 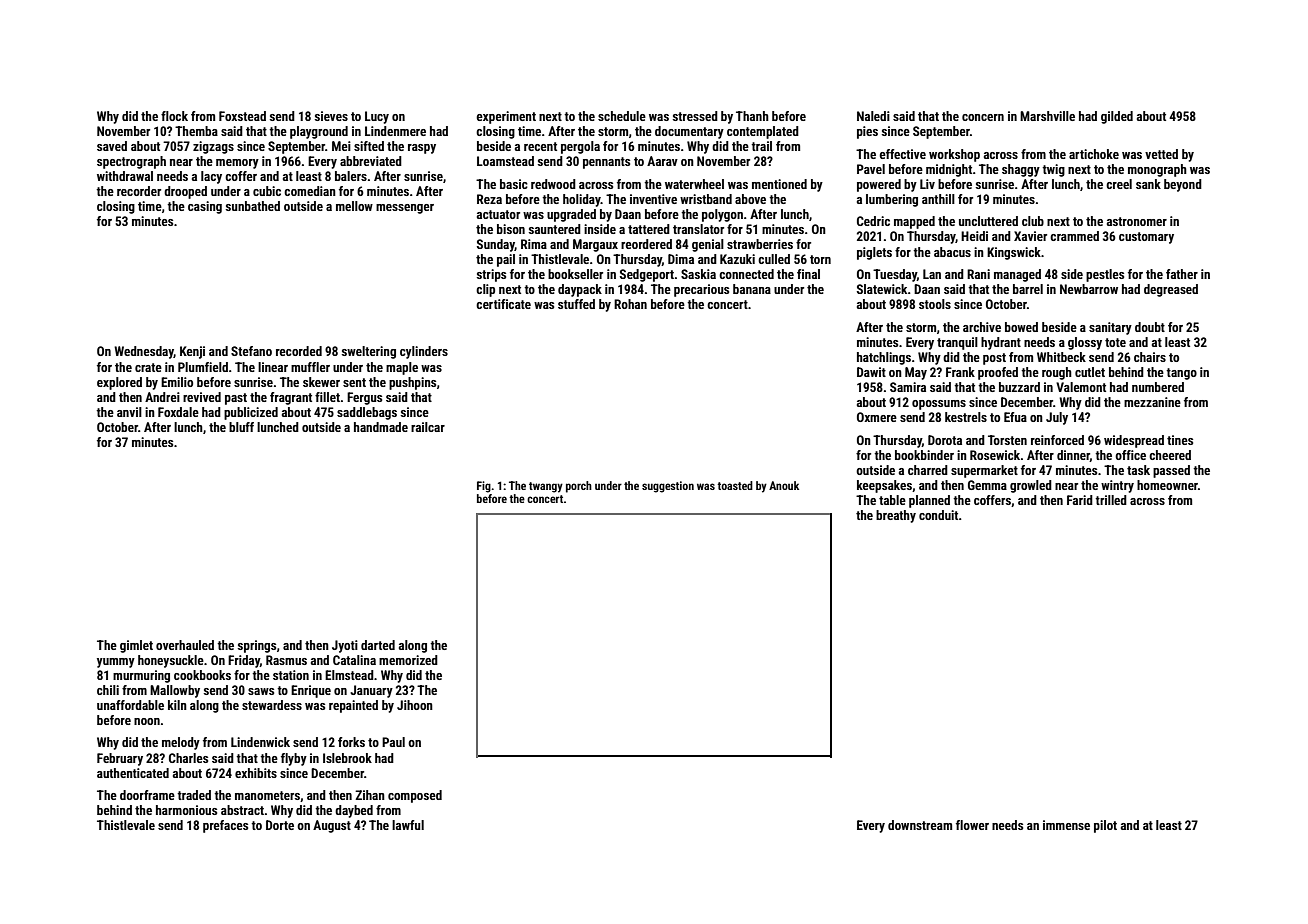 What do you see at coordinates (236, 399) in the document?
I see `past` at bounding box center [236, 399].
